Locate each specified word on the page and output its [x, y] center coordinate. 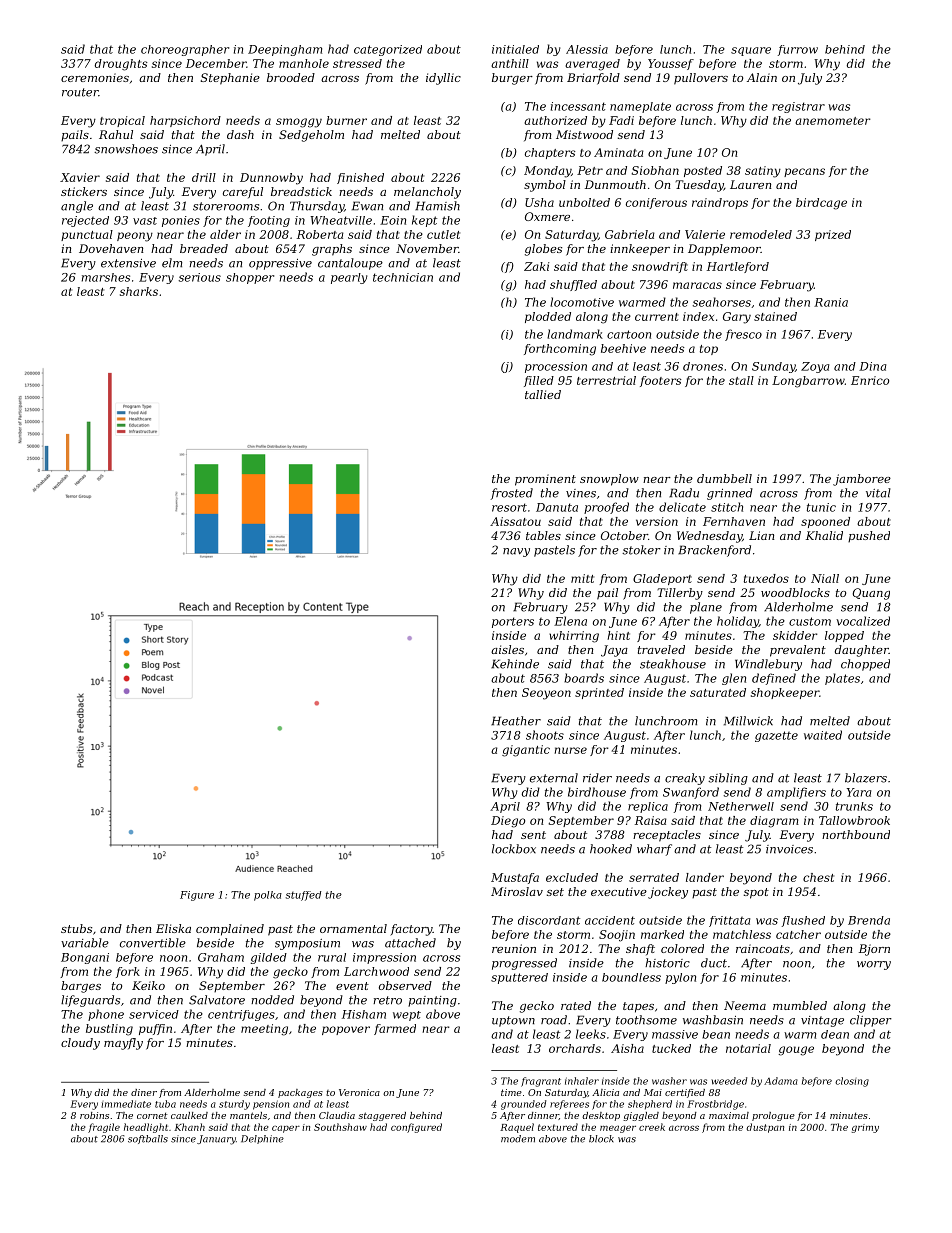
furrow [798, 50]
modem [518, 1139]
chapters [550, 153]
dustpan [765, 1128]
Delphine [262, 1139]
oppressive [280, 264]
